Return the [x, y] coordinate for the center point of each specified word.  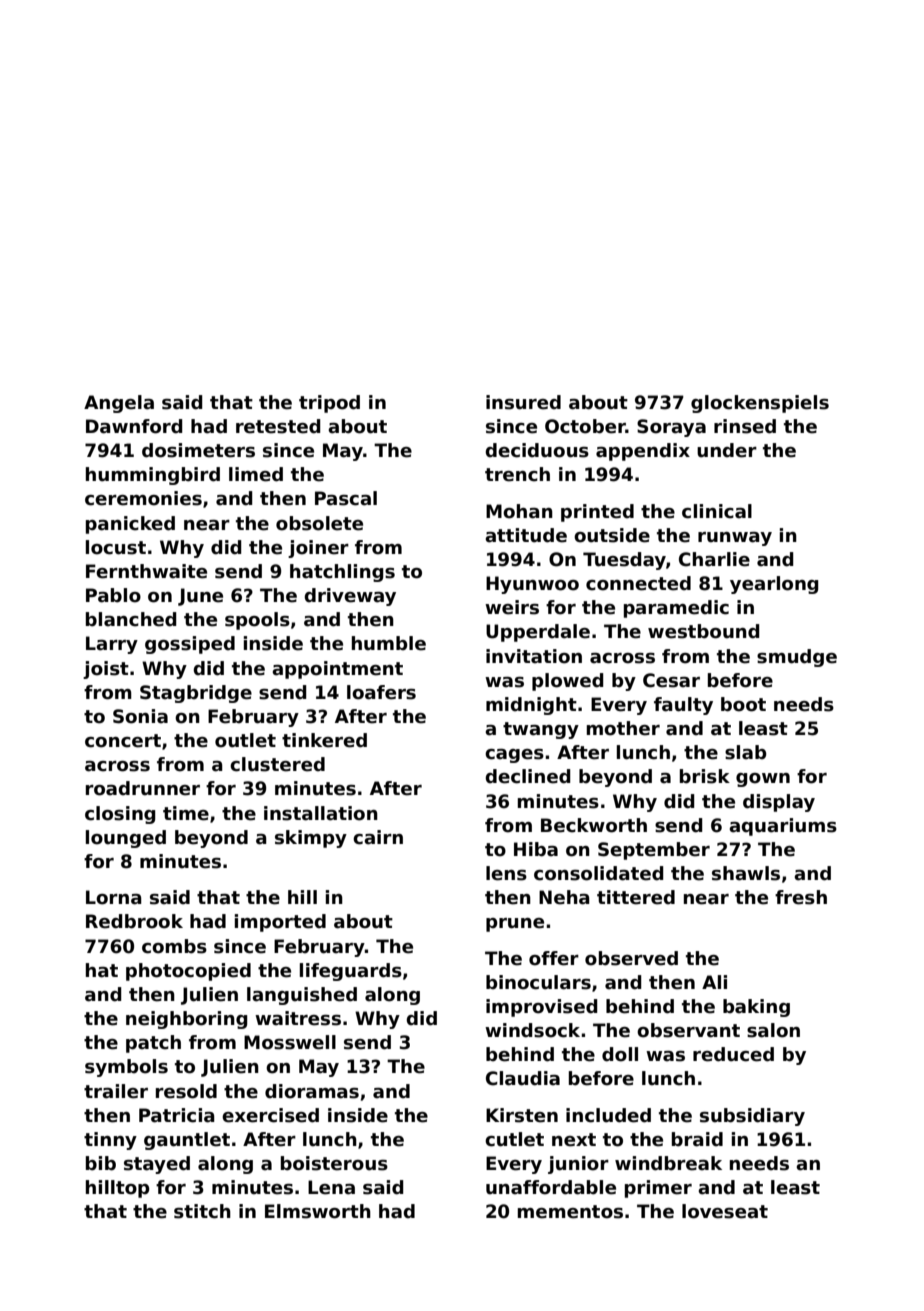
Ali [714, 982]
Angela [119, 404]
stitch [202, 1211]
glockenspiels [760, 404]
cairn [378, 837]
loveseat [725, 1211]
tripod [329, 404]
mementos [570, 1212]
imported [280, 923]
